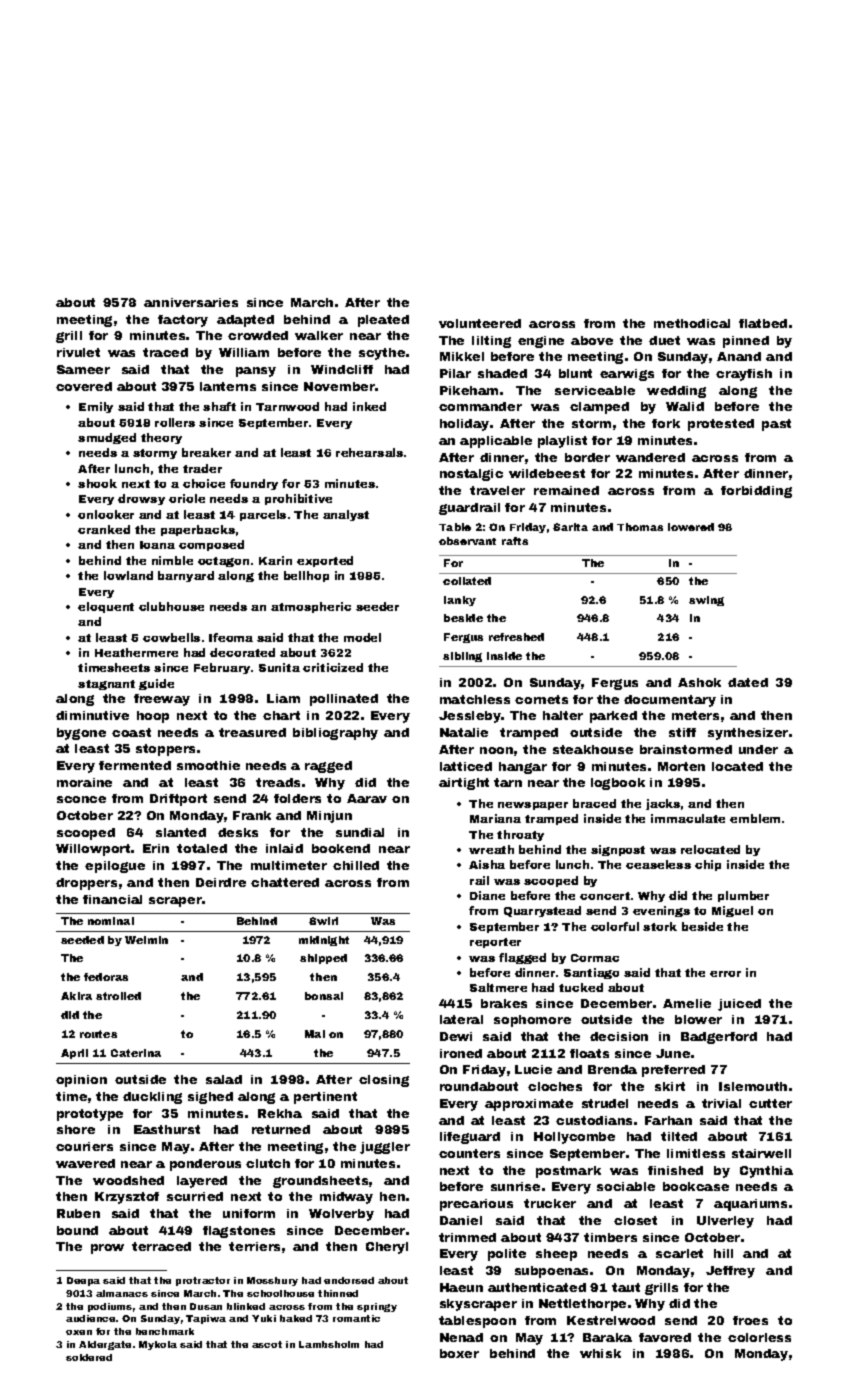  What do you see at coordinates (732, 911) in the screenshot?
I see `Miguel` at bounding box center [732, 911].
